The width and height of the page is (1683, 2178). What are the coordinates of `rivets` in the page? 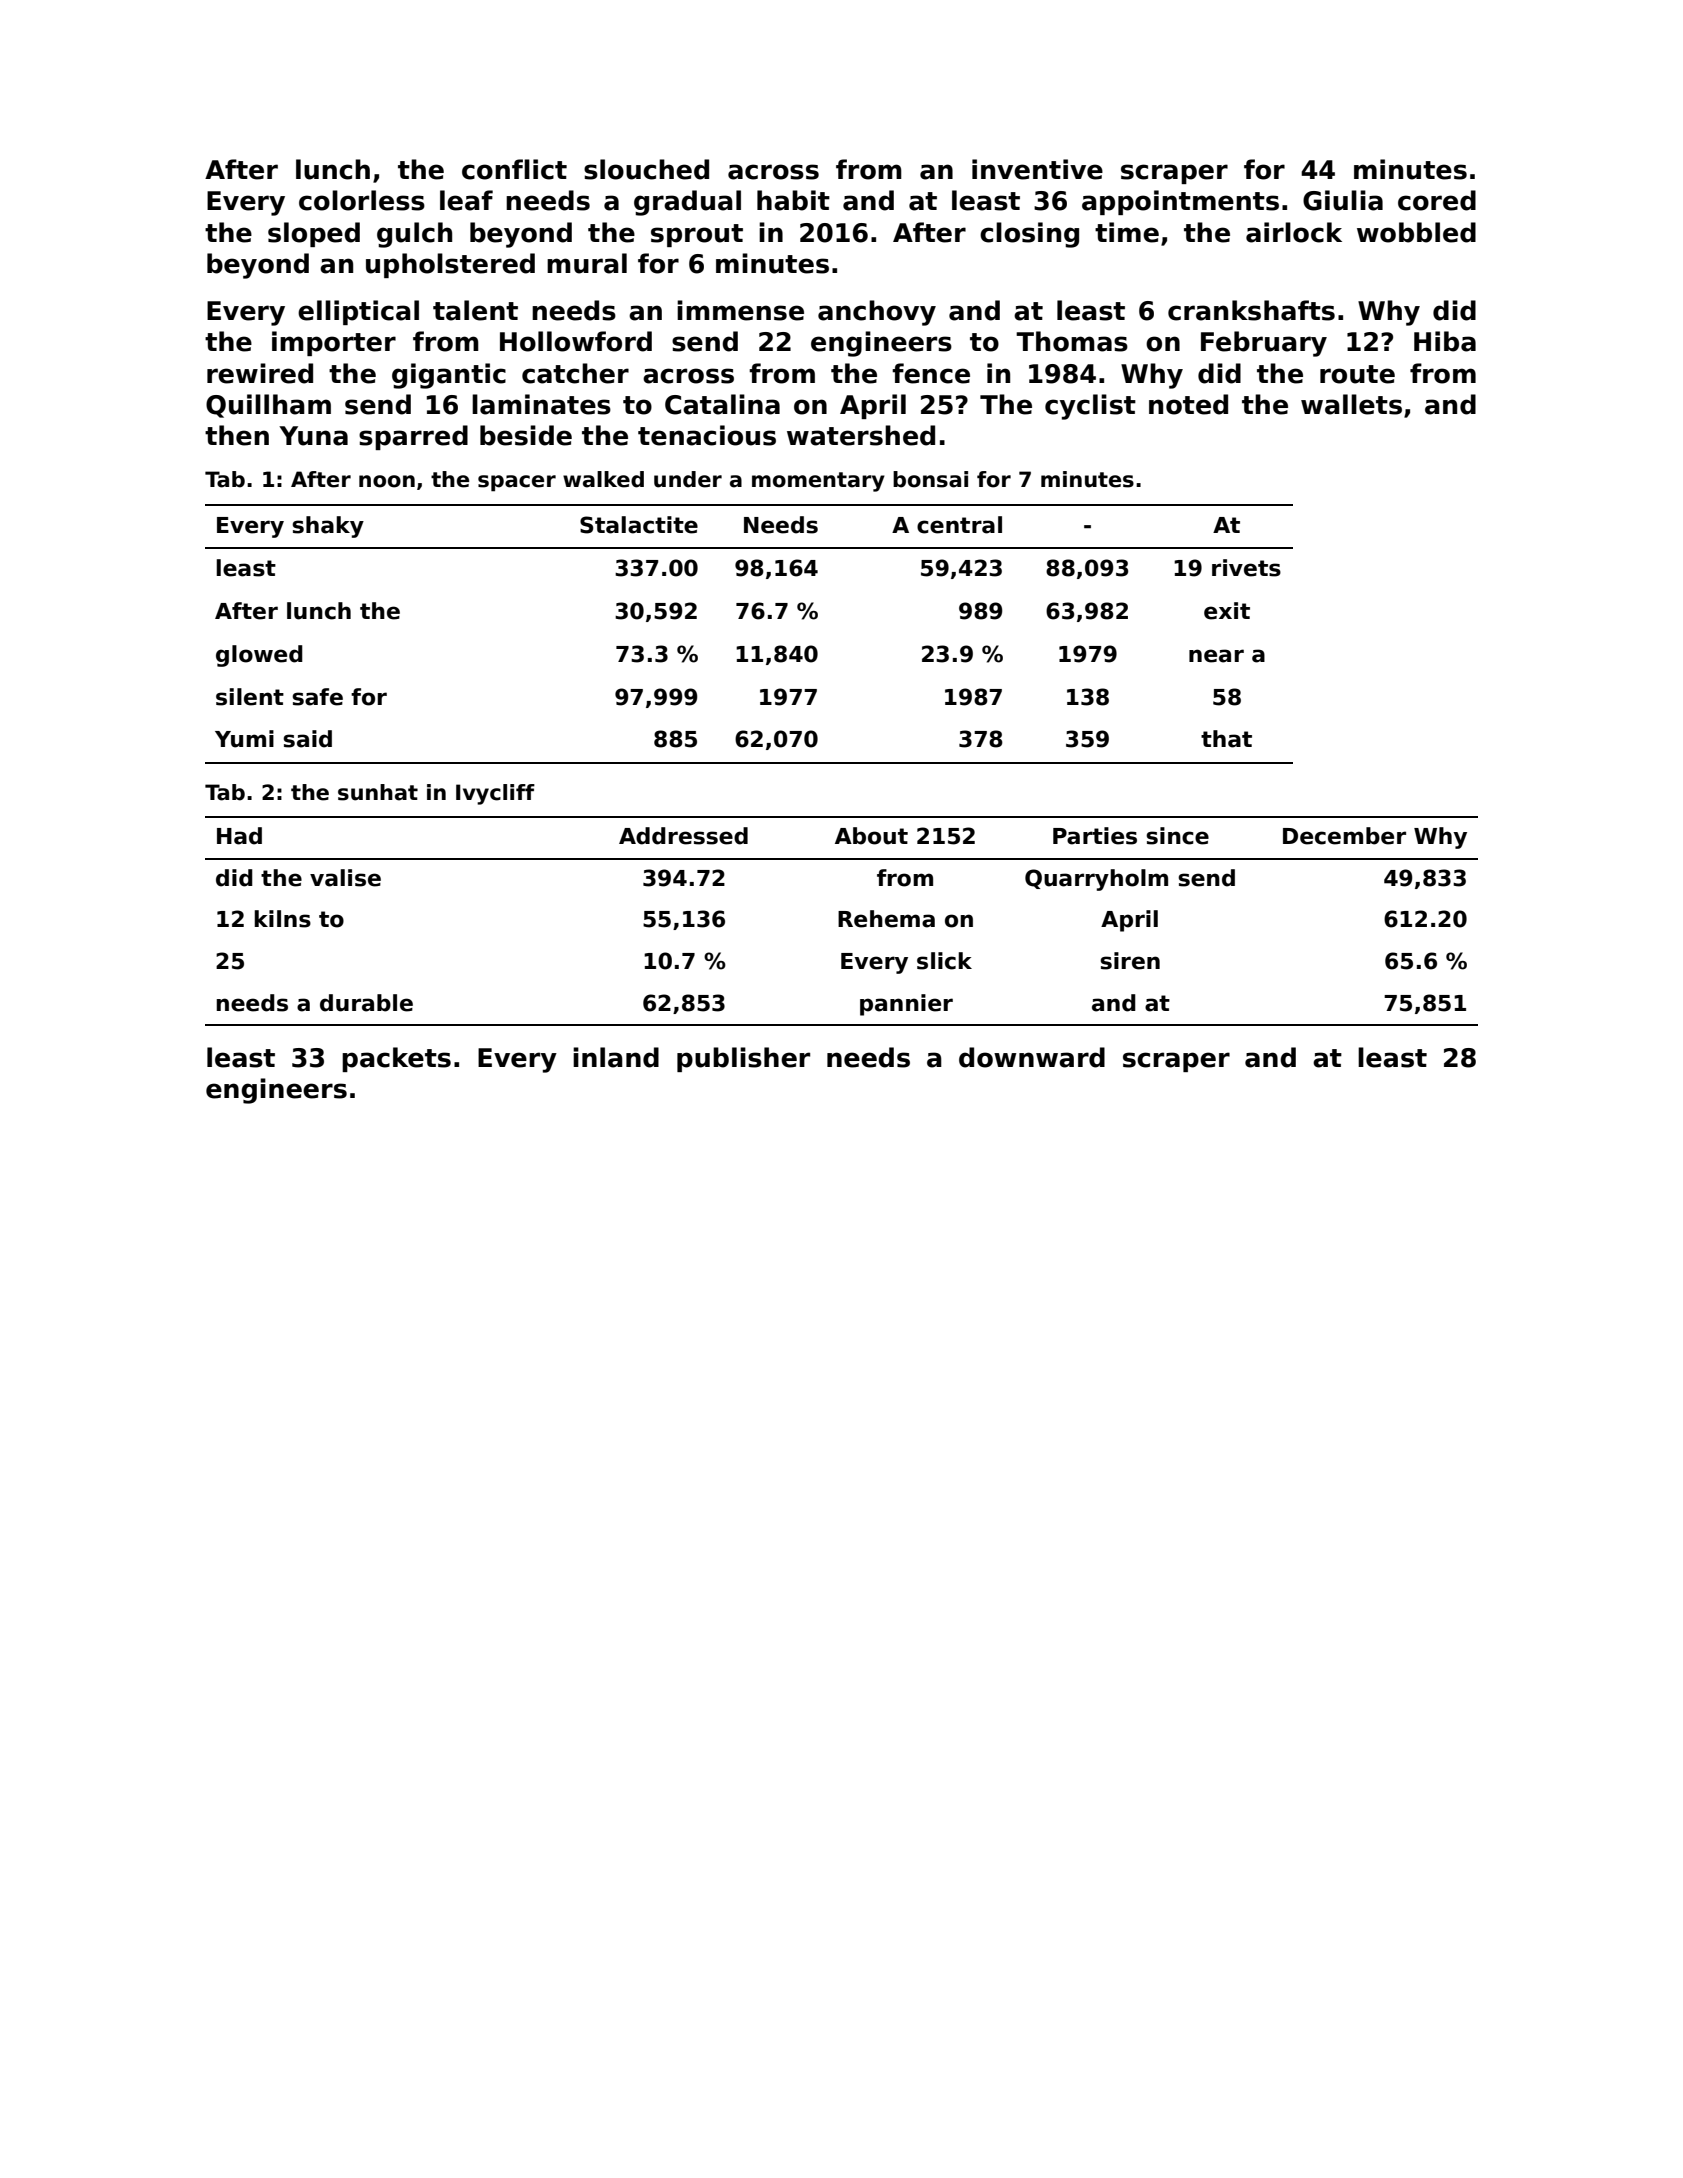 It's located at (1246, 568).
